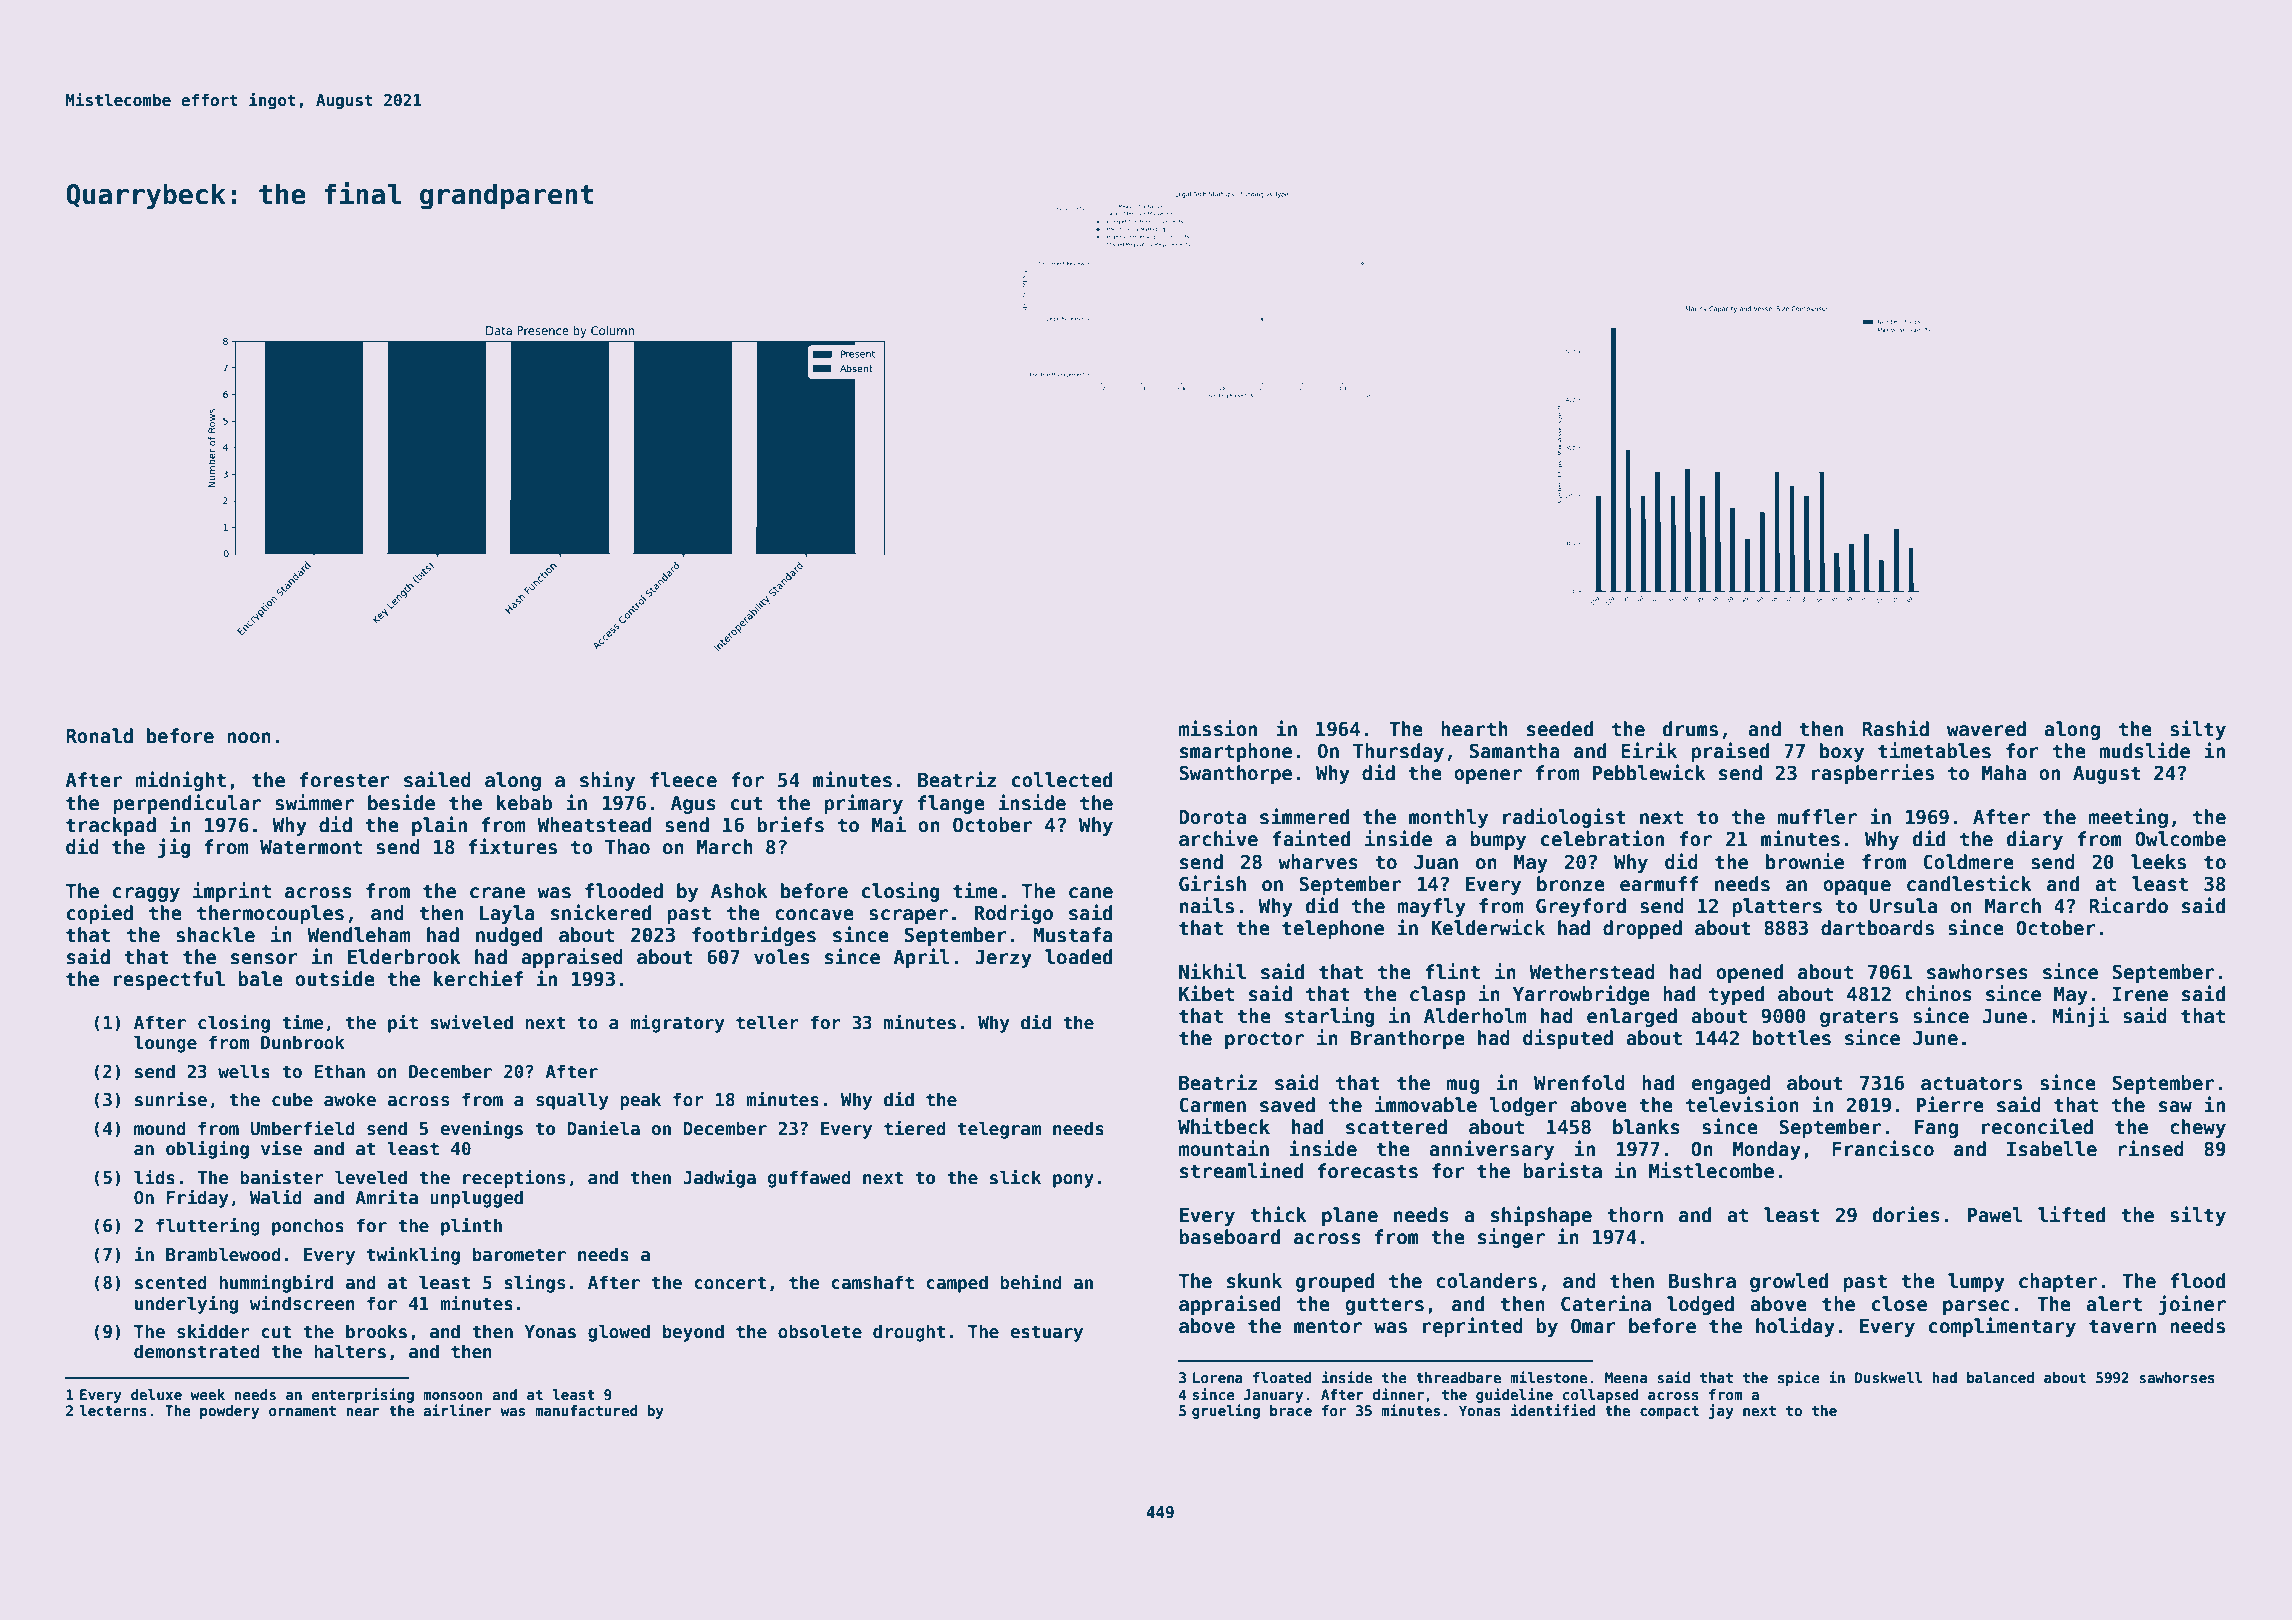  What do you see at coordinates (2151, 1148) in the document?
I see `rinsed` at bounding box center [2151, 1148].
